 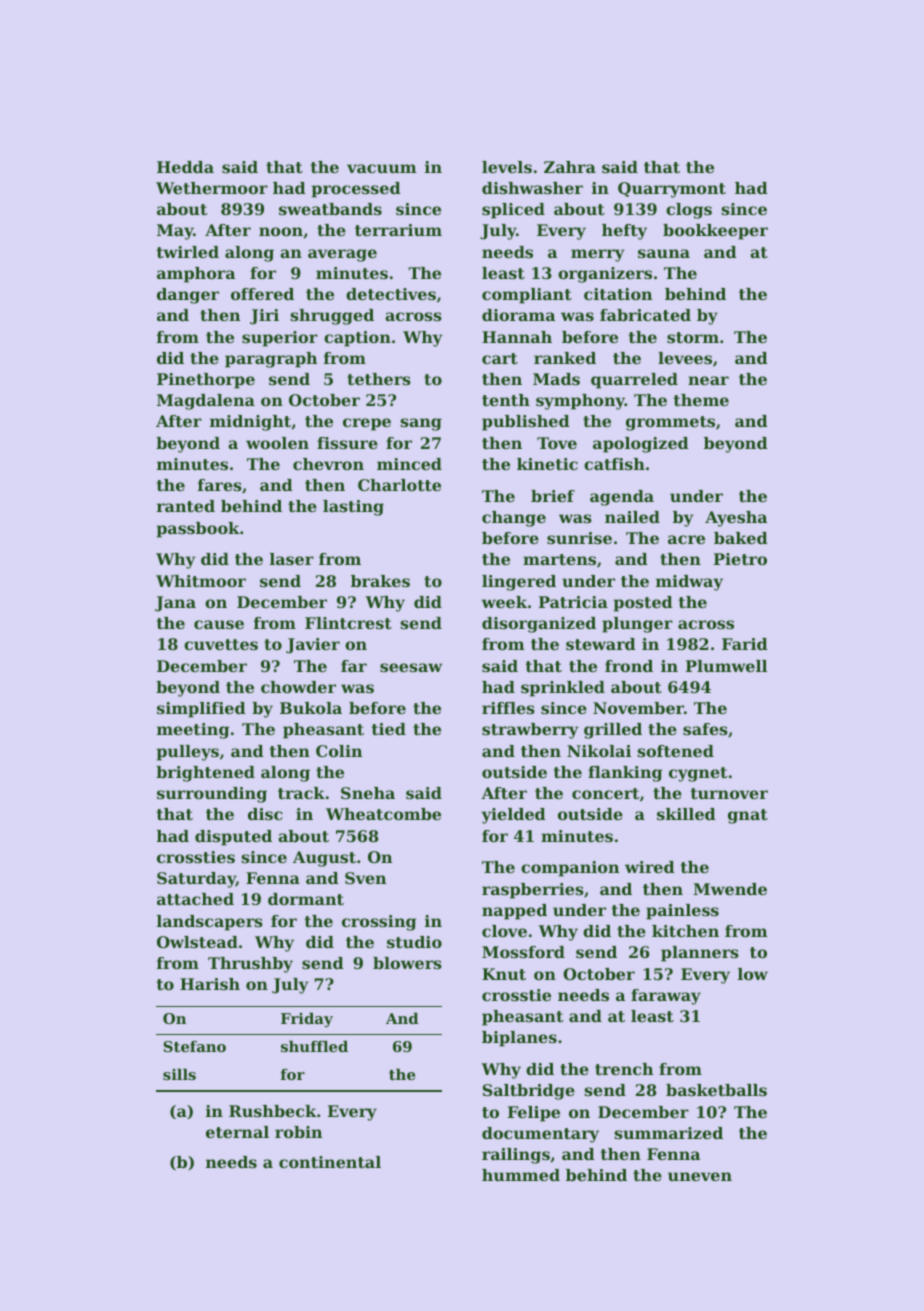 What do you see at coordinates (506, 400) in the document?
I see `tenth` at bounding box center [506, 400].
